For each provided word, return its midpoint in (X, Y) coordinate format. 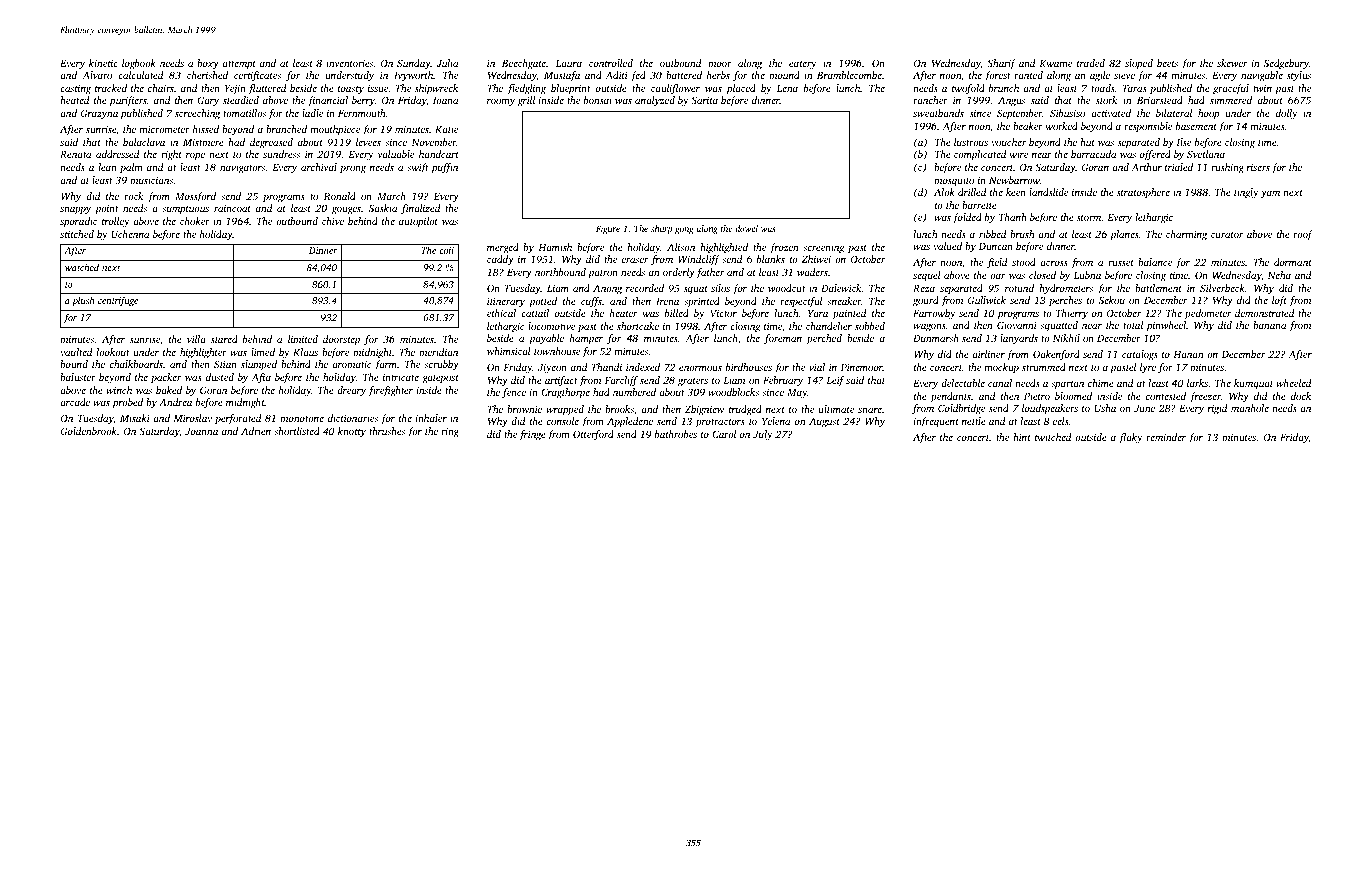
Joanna (201, 431)
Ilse (1183, 142)
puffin (445, 168)
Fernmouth (361, 113)
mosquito (954, 182)
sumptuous (185, 210)
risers (1258, 167)
